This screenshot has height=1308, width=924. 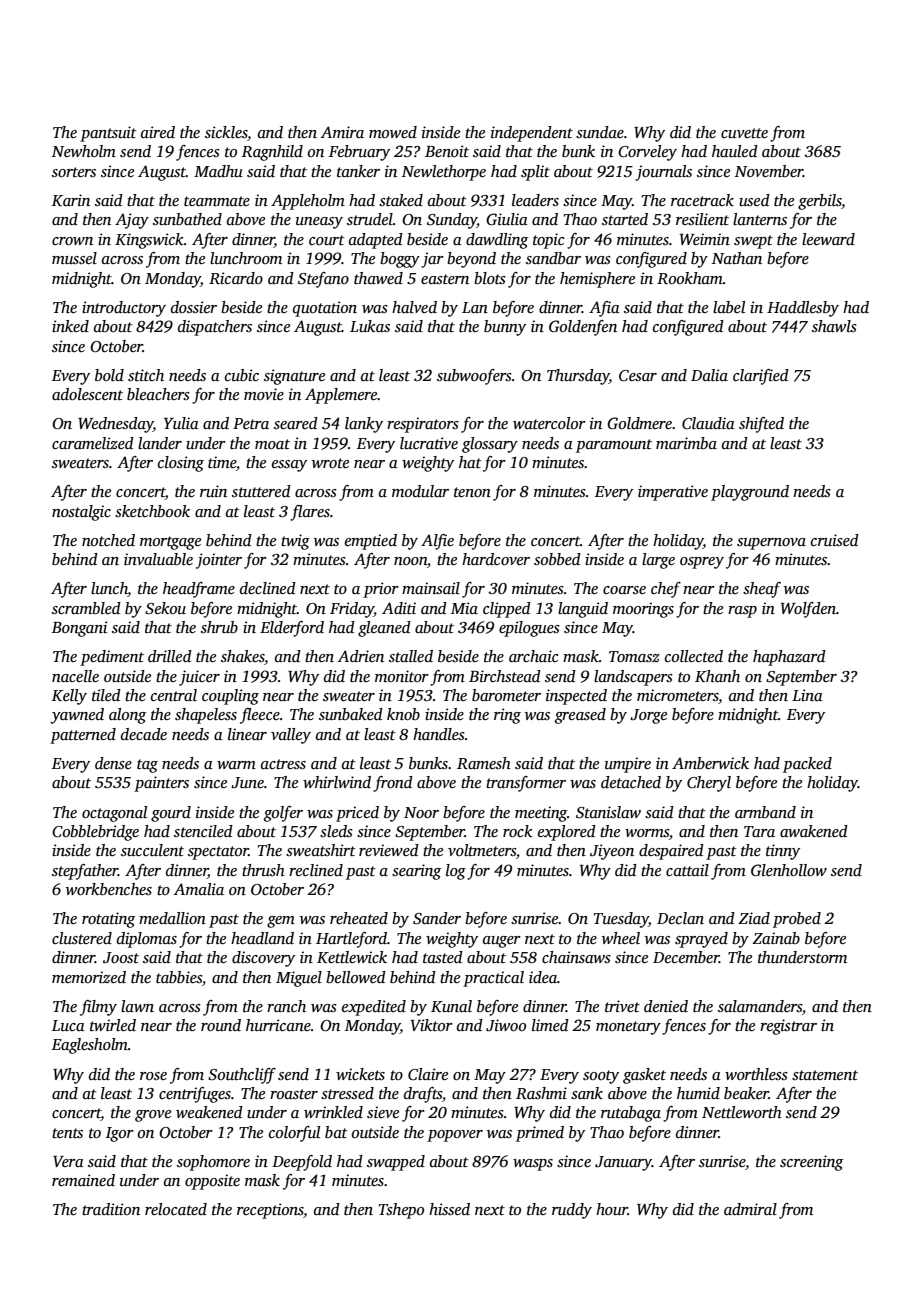 What do you see at coordinates (401, 1211) in the screenshot?
I see `Tshepo` at bounding box center [401, 1211].
